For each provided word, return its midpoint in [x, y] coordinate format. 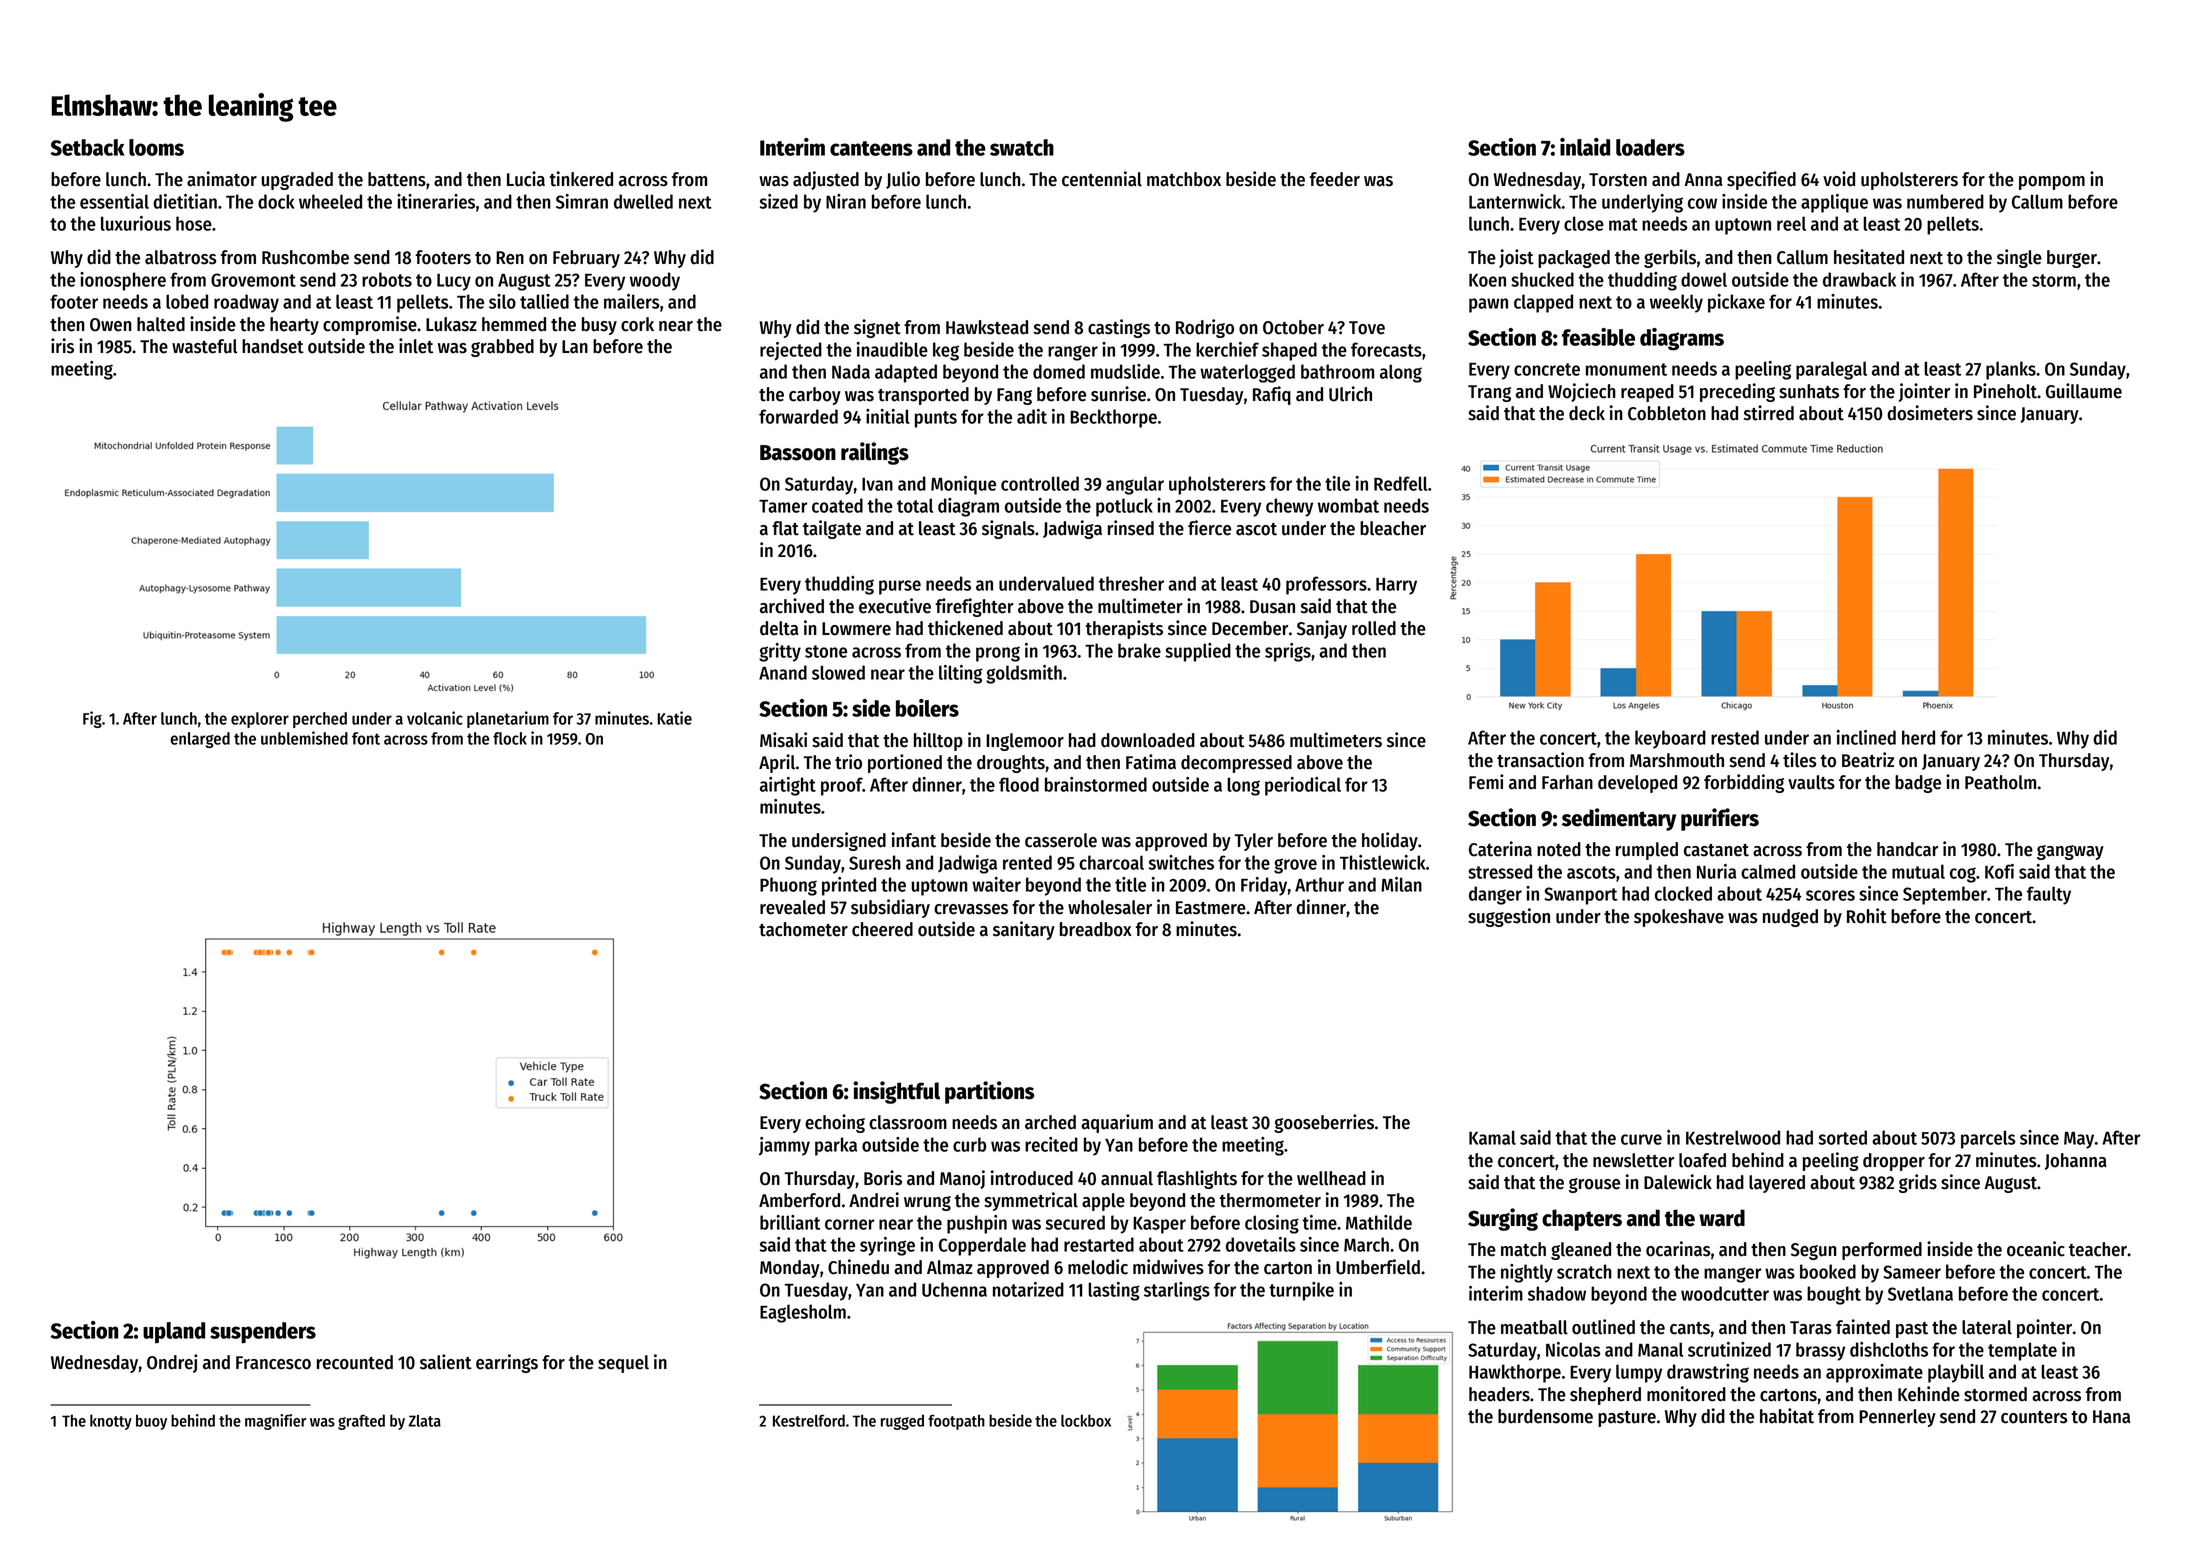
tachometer [803, 929]
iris [62, 346]
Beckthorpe [1113, 418]
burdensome [1545, 1416]
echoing [835, 1123]
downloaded [1148, 740]
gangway [2070, 852]
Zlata [424, 1421]
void [1839, 179]
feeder [1334, 179]
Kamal [1492, 1137]
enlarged [200, 740]
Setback [87, 147]
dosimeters [1930, 413]
